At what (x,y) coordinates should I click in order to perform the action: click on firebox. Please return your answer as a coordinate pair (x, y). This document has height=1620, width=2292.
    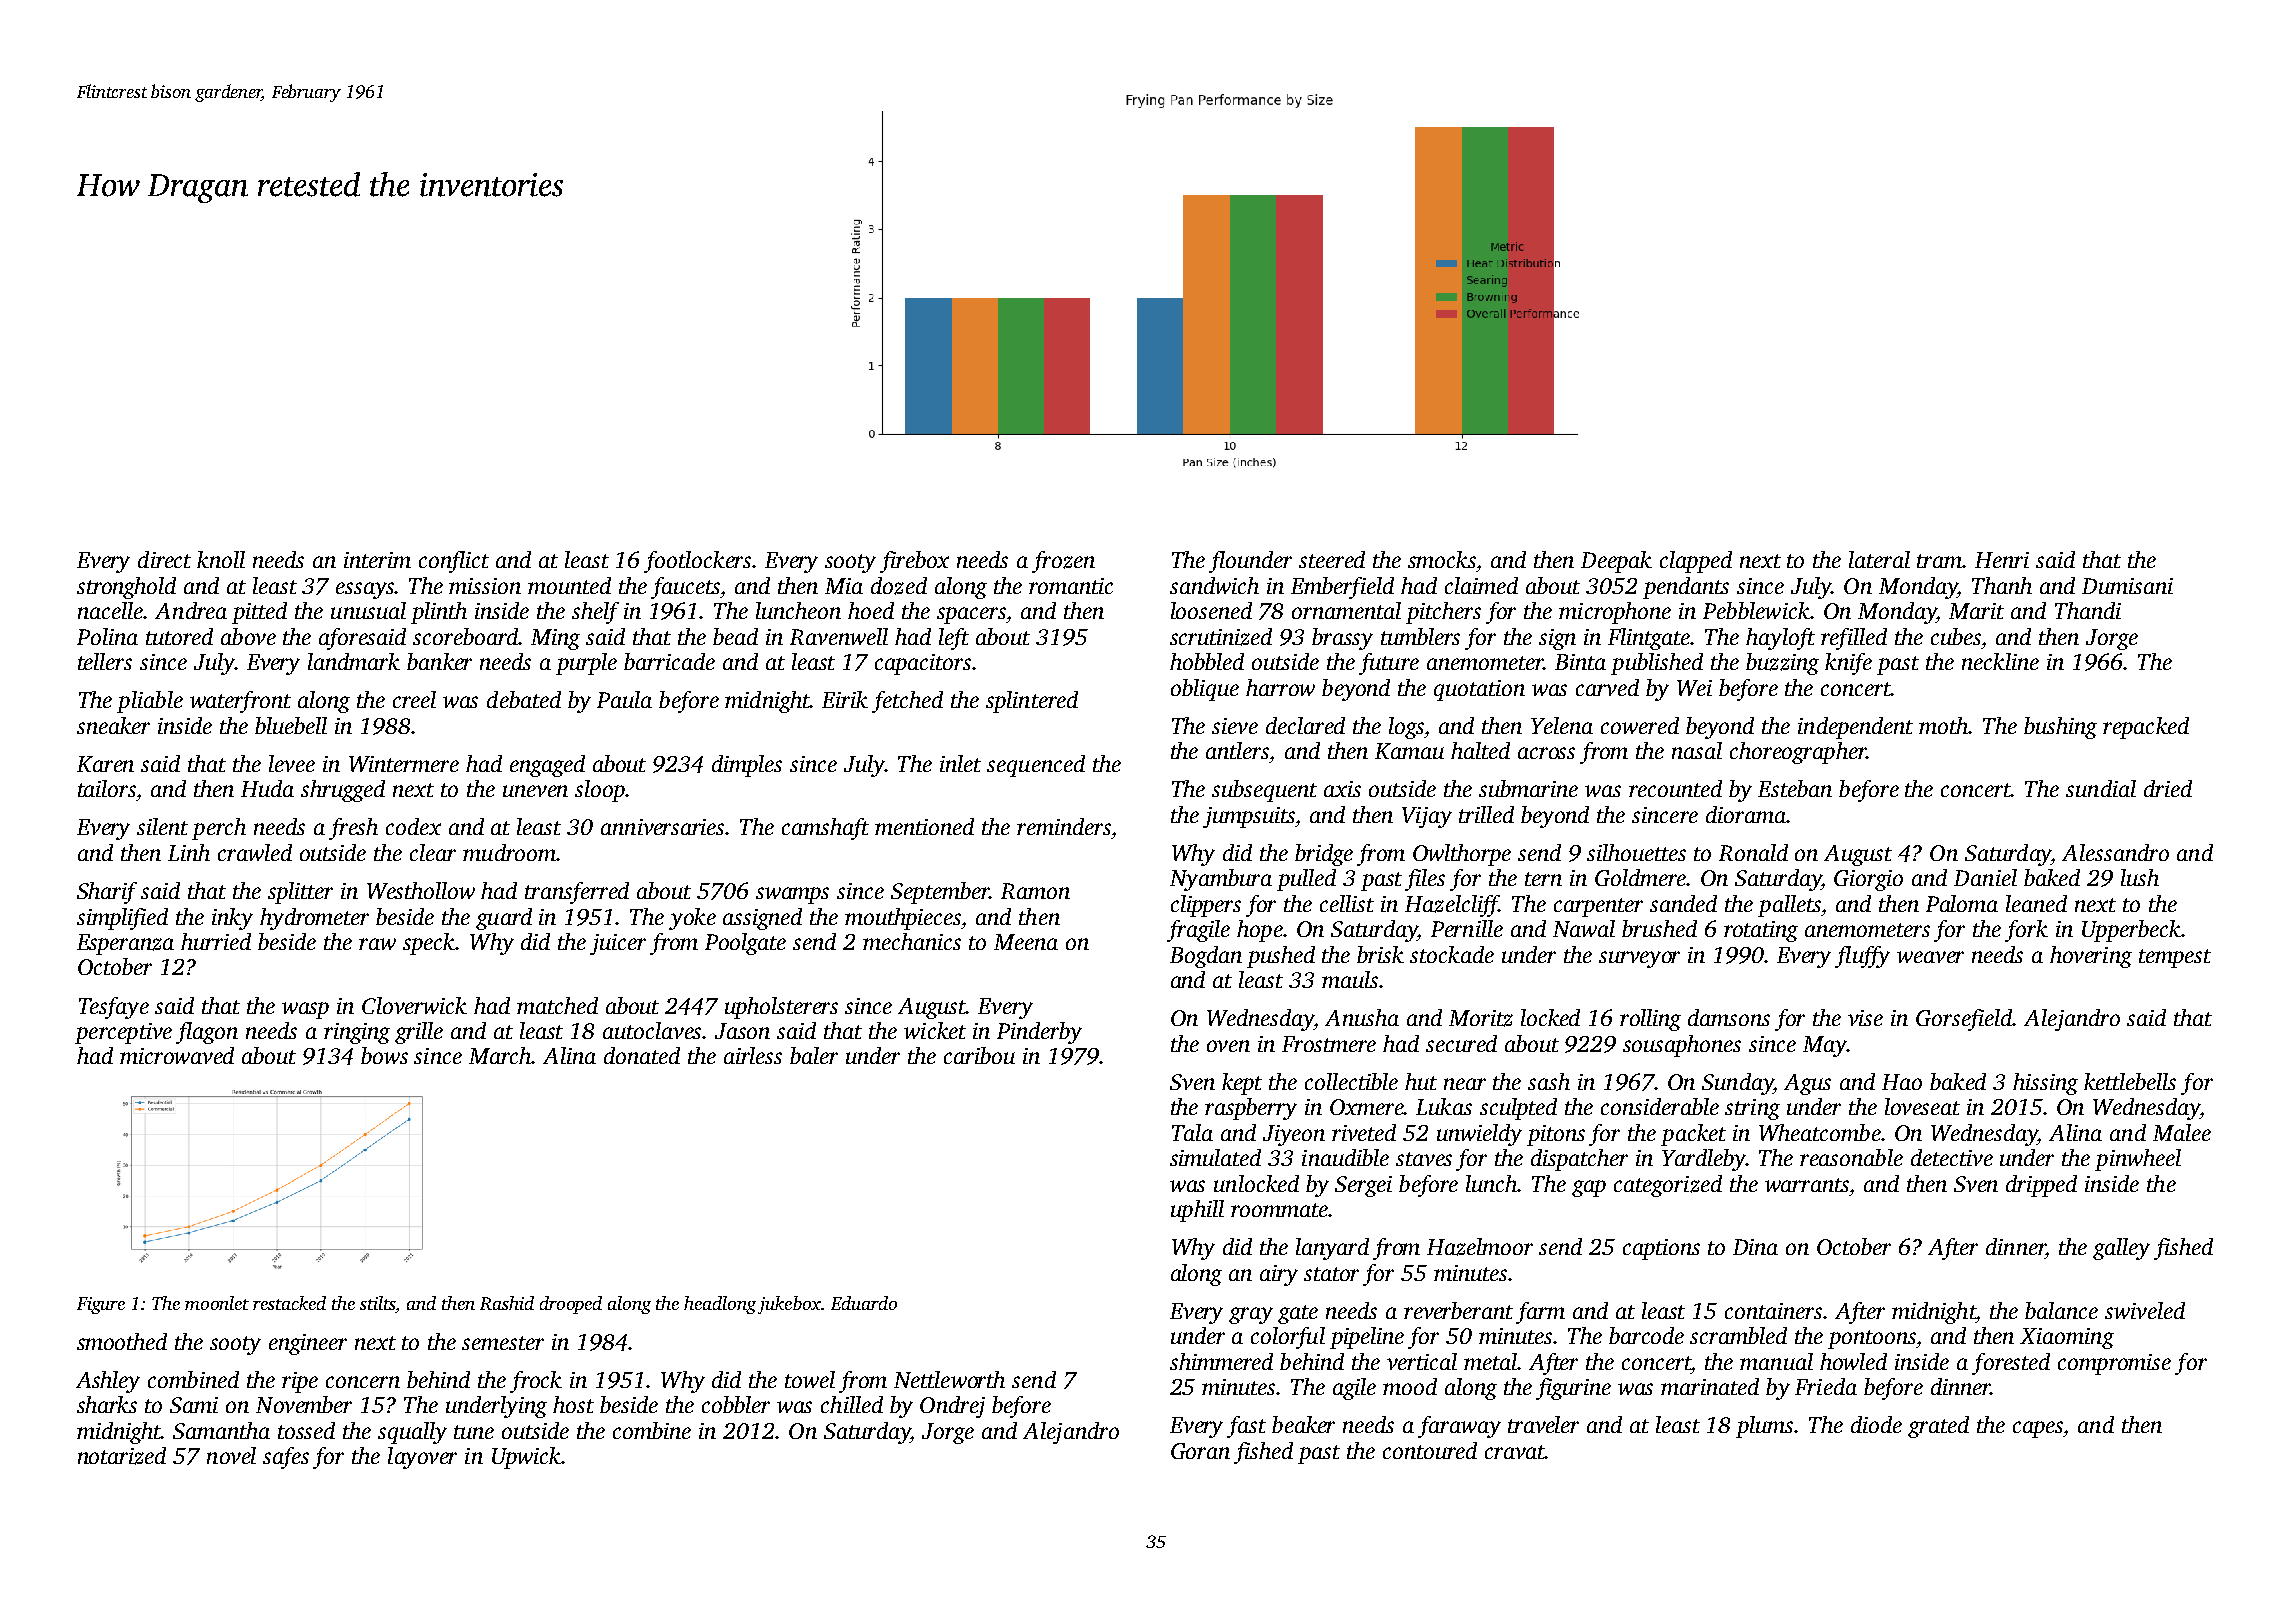
    Looking at the image, I should click on (914, 562).
